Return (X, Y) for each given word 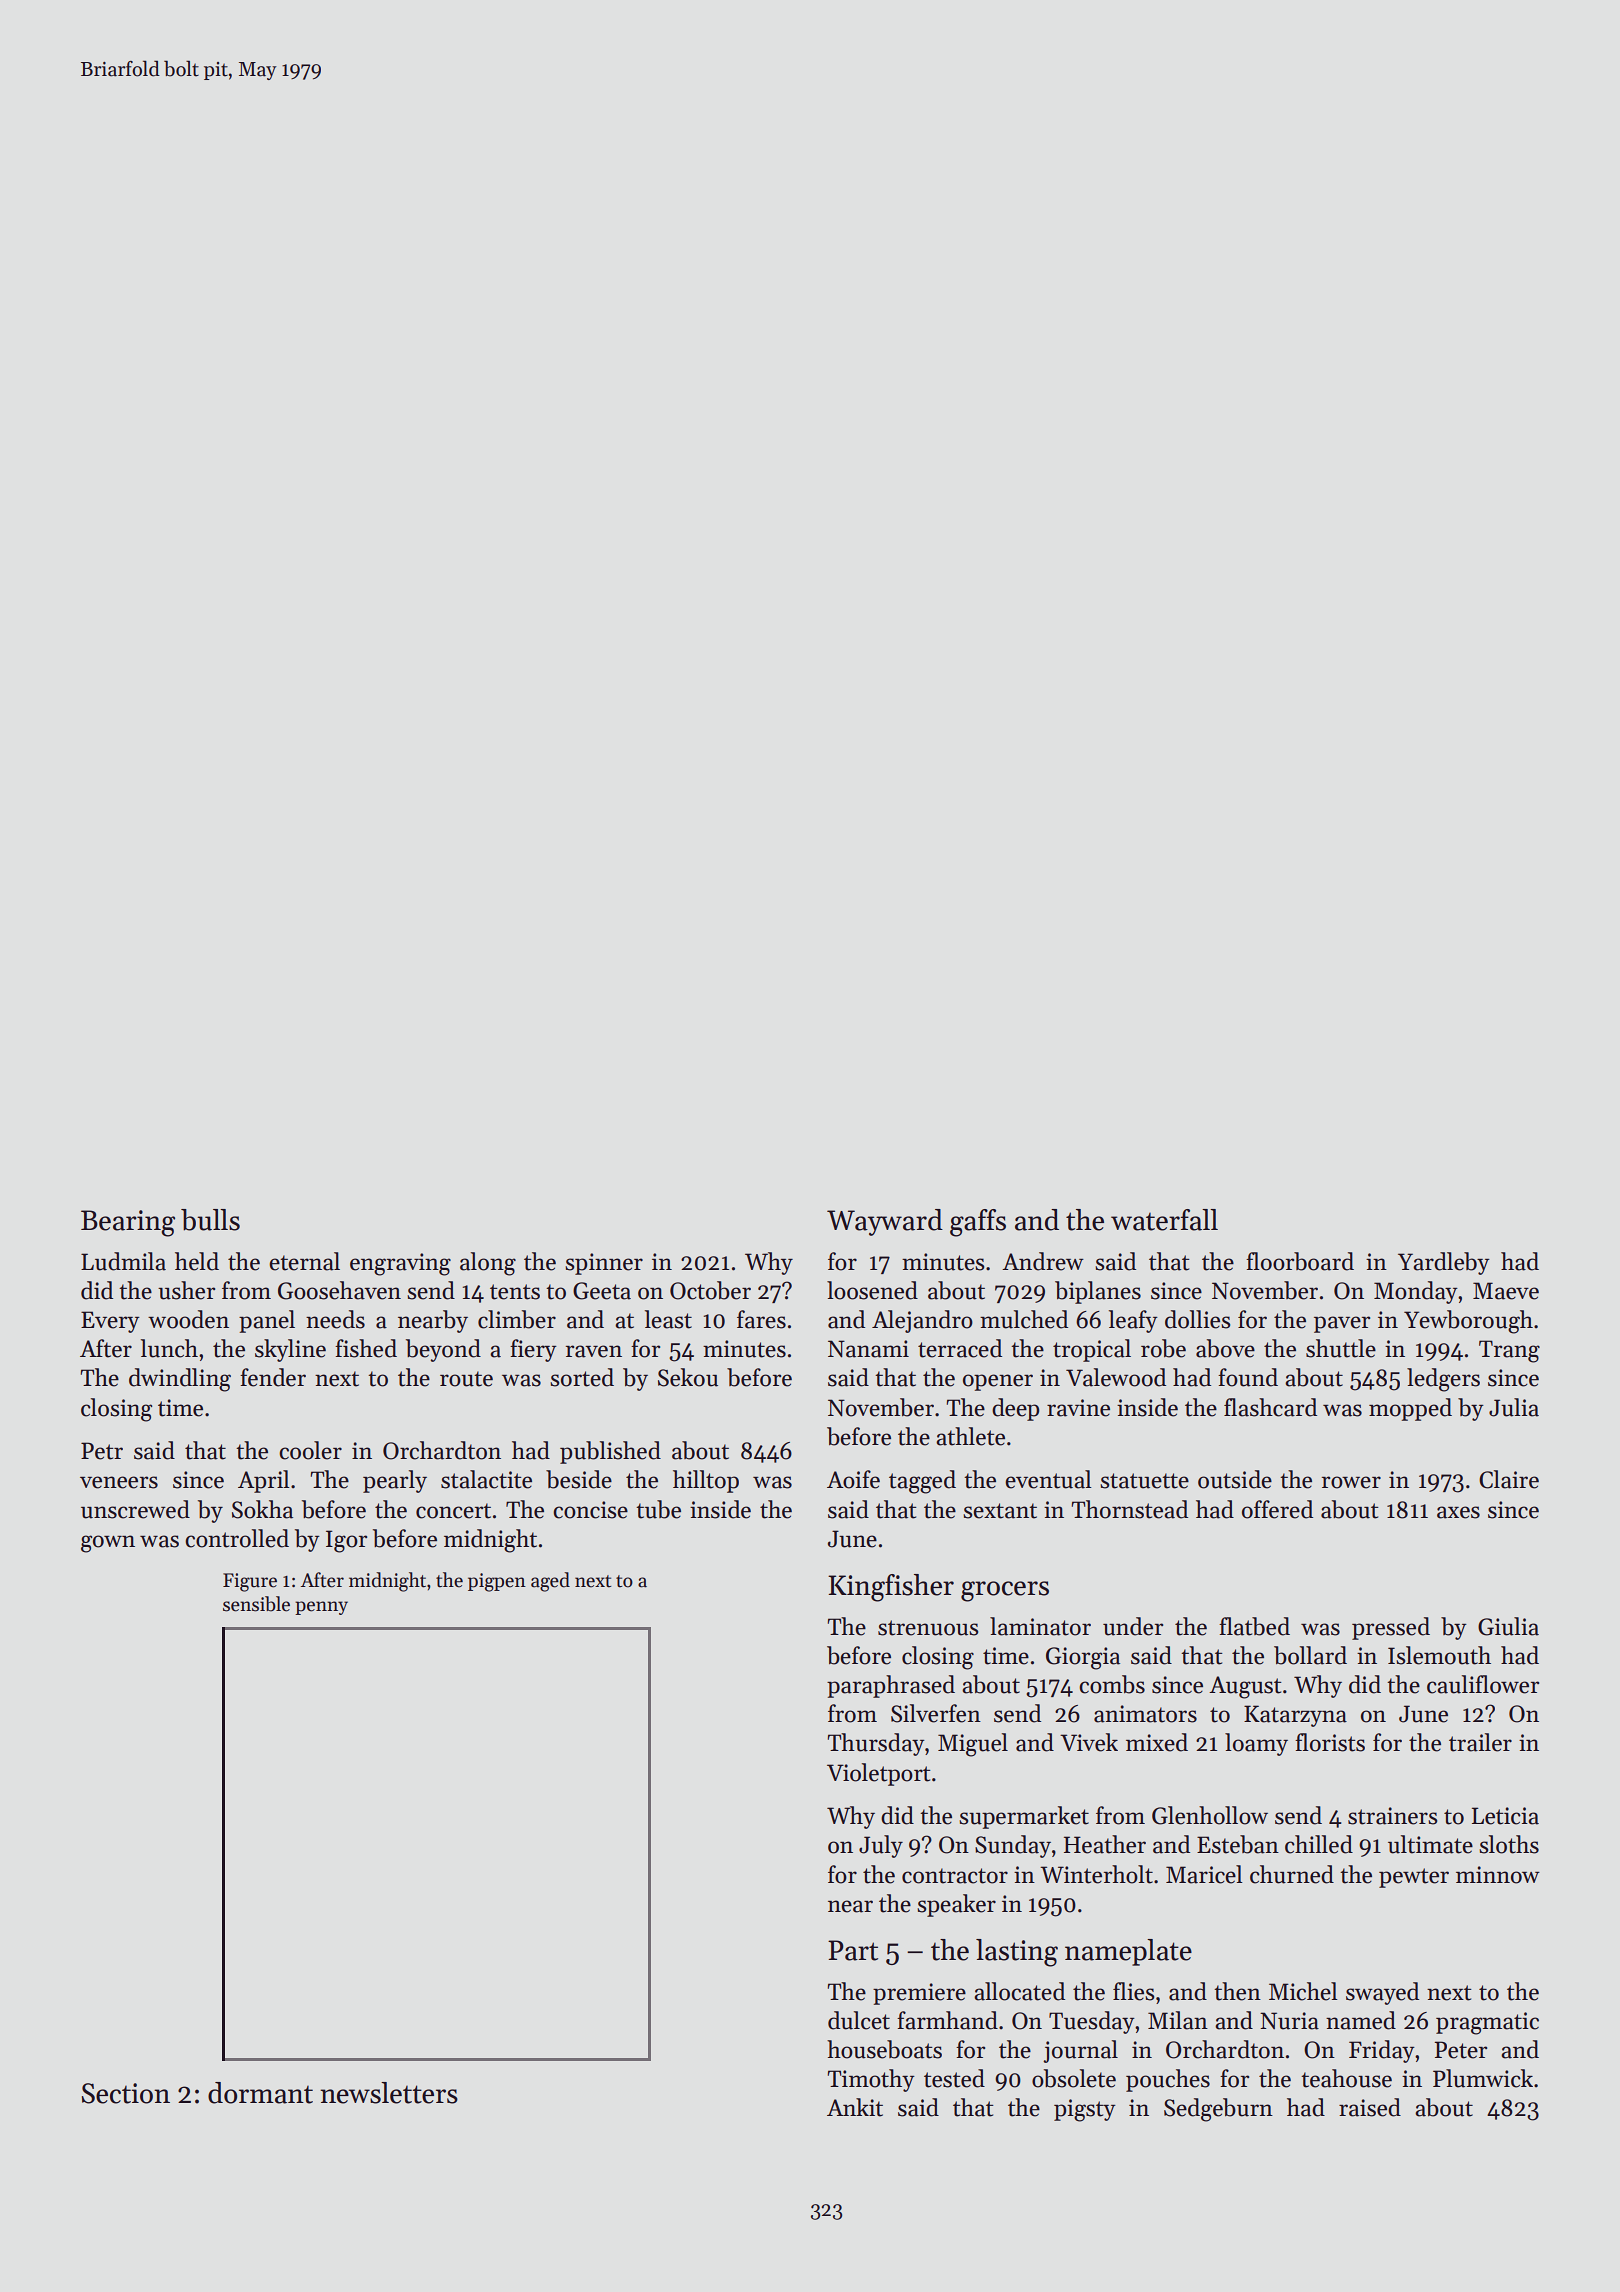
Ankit (855, 2107)
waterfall (1164, 1220)
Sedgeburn (1218, 2110)
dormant (260, 2093)
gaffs (978, 1223)
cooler (310, 1450)
